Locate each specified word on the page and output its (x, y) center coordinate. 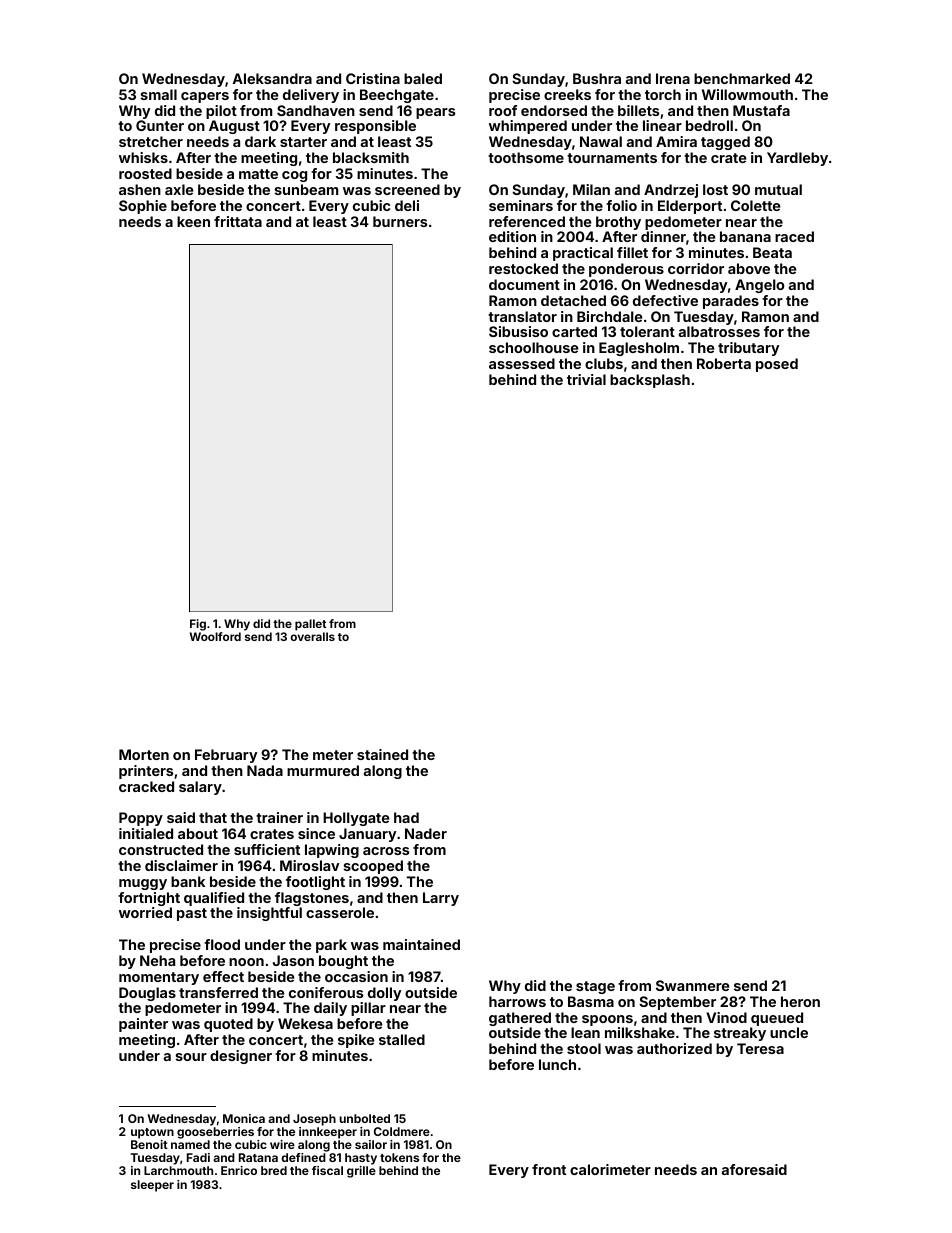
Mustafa (761, 110)
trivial (586, 379)
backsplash (650, 381)
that (213, 817)
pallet (310, 625)
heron (800, 1001)
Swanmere (693, 985)
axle (179, 189)
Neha (157, 960)
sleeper (152, 1186)
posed (777, 365)
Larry (441, 899)
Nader (426, 833)
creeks (567, 94)
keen (193, 221)
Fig (198, 625)
